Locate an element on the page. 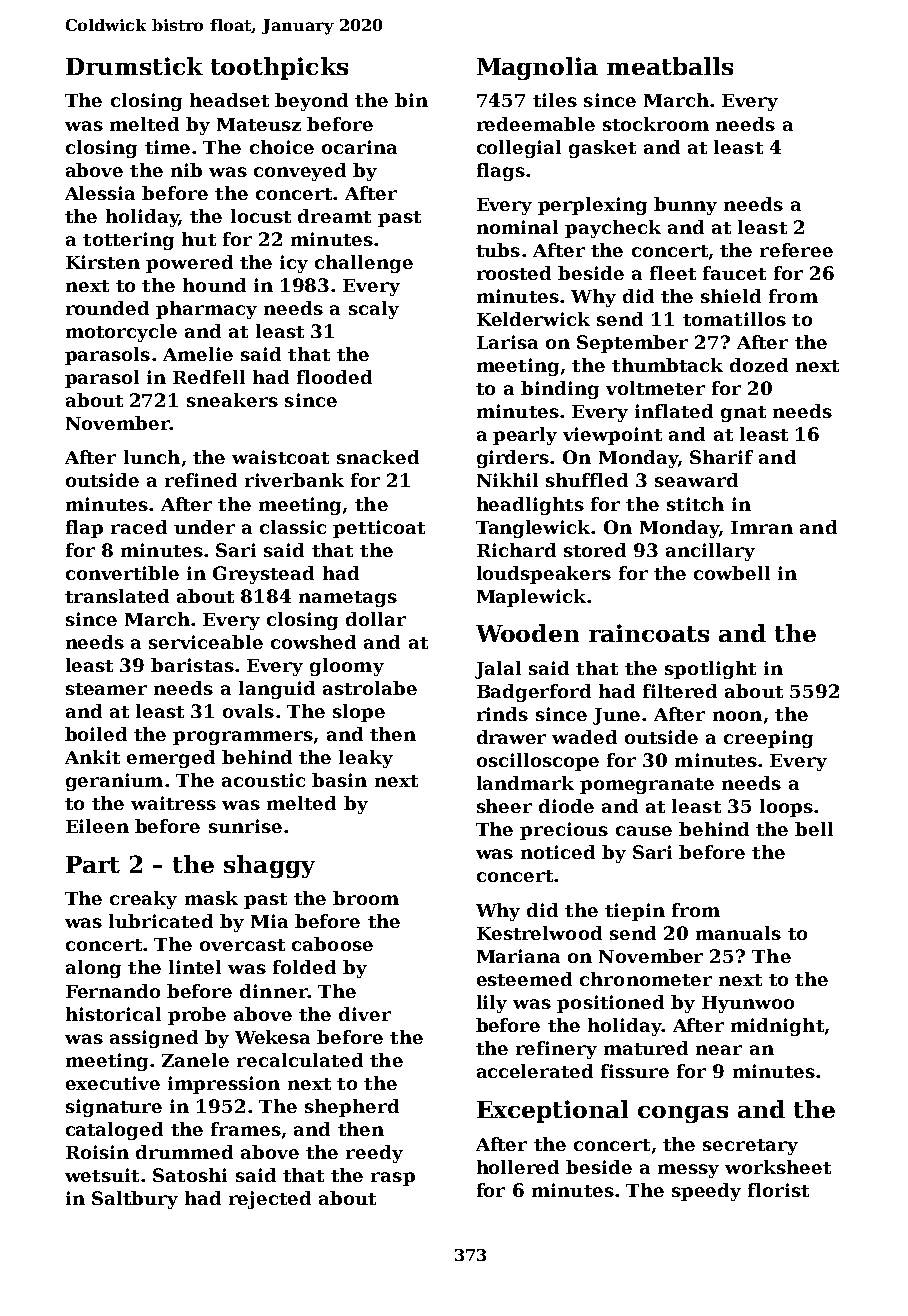 The height and width of the page is (1316, 908). secretary is located at coordinates (750, 1147).
